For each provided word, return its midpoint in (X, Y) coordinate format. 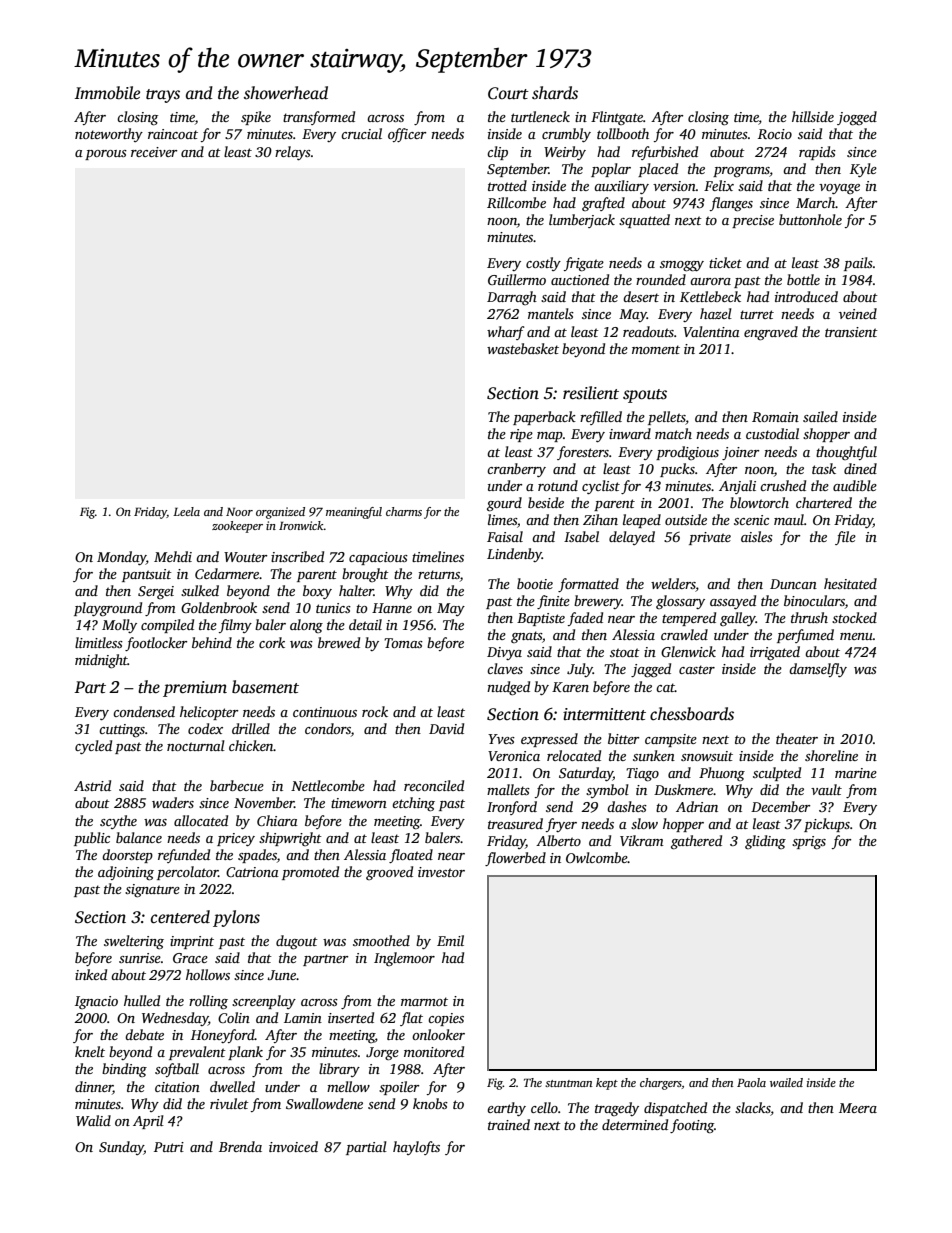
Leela (186, 511)
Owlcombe (597, 857)
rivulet (229, 1103)
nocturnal (196, 745)
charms (404, 511)
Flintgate (617, 118)
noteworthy (109, 135)
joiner (740, 453)
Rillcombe (516, 202)
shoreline (831, 755)
